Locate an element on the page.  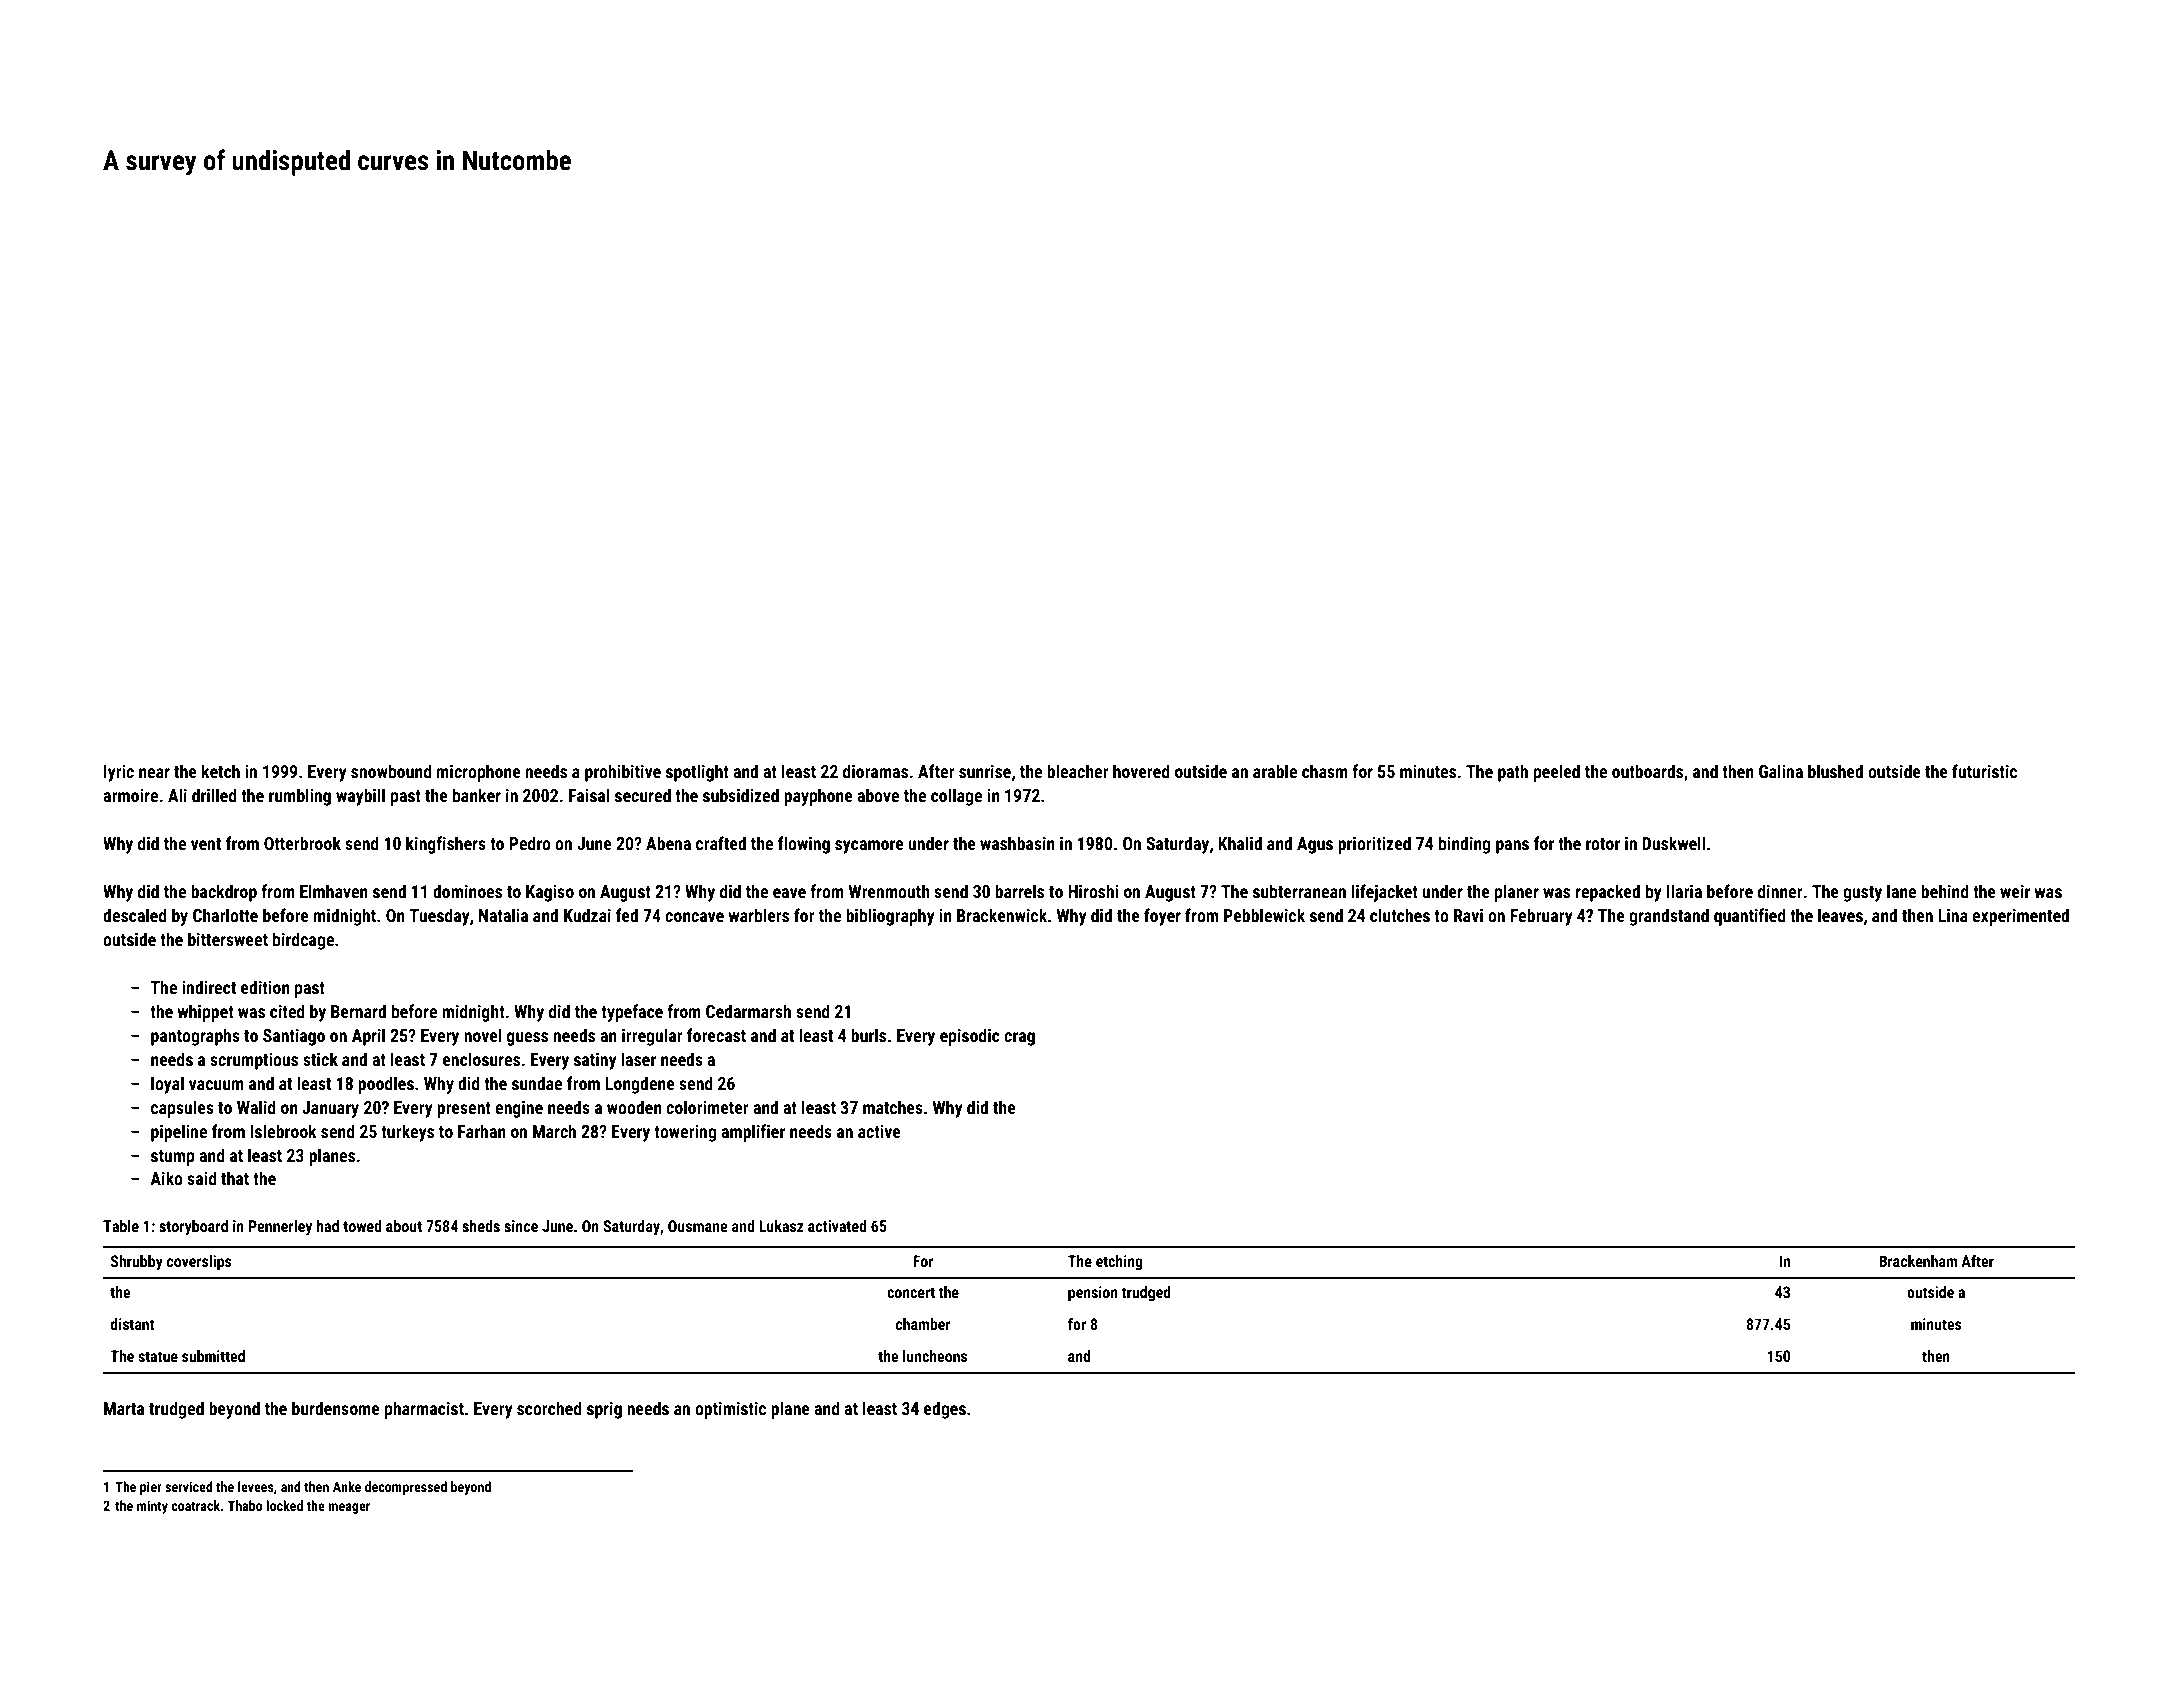
Natalia is located at coordinates (503, 915).
